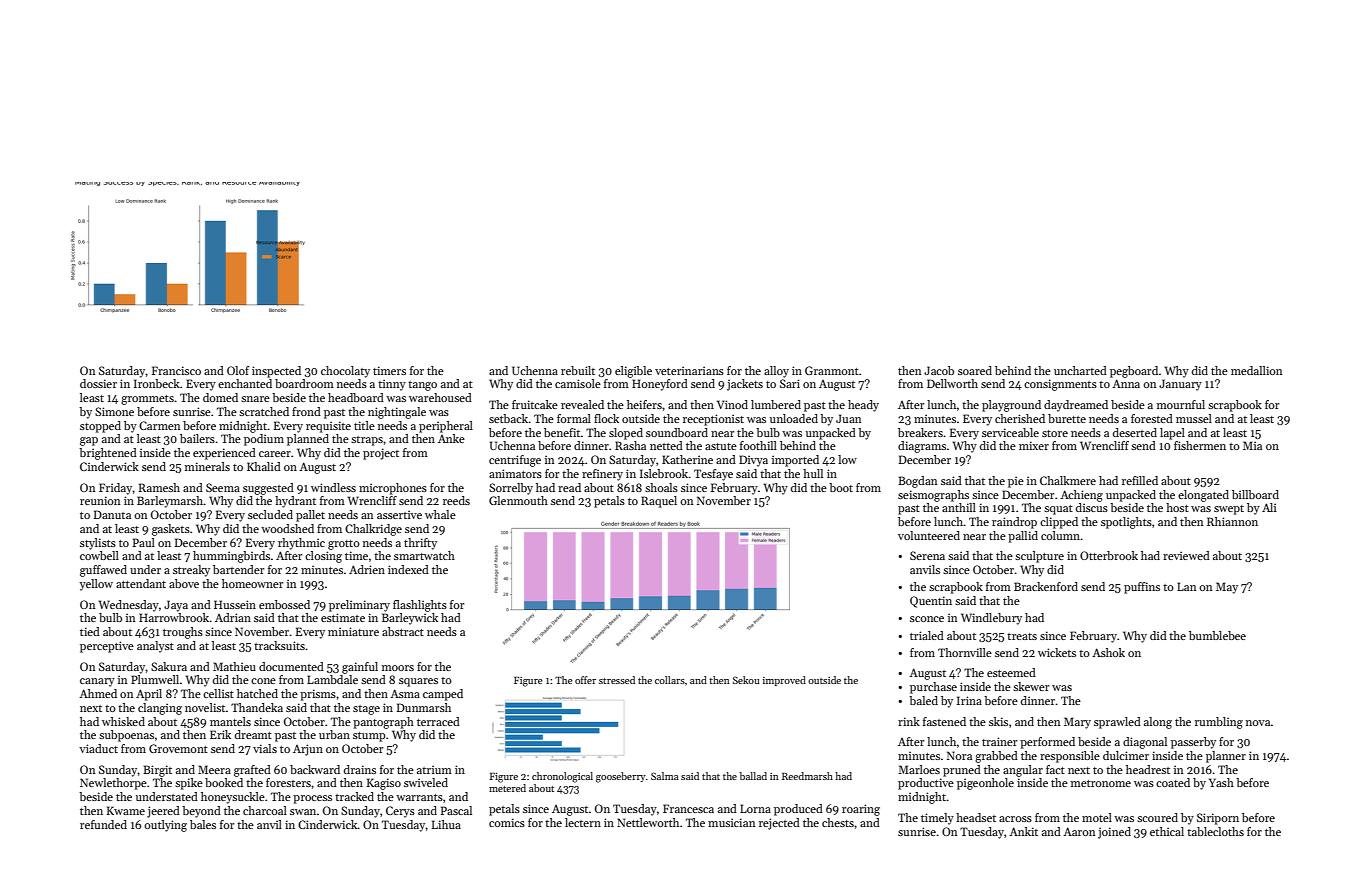 The height and width of the image is (887, 1372). What do you see at coordinates (1172, 434) in the image?
I see `lapel` at bounding box center [1172, 434].
